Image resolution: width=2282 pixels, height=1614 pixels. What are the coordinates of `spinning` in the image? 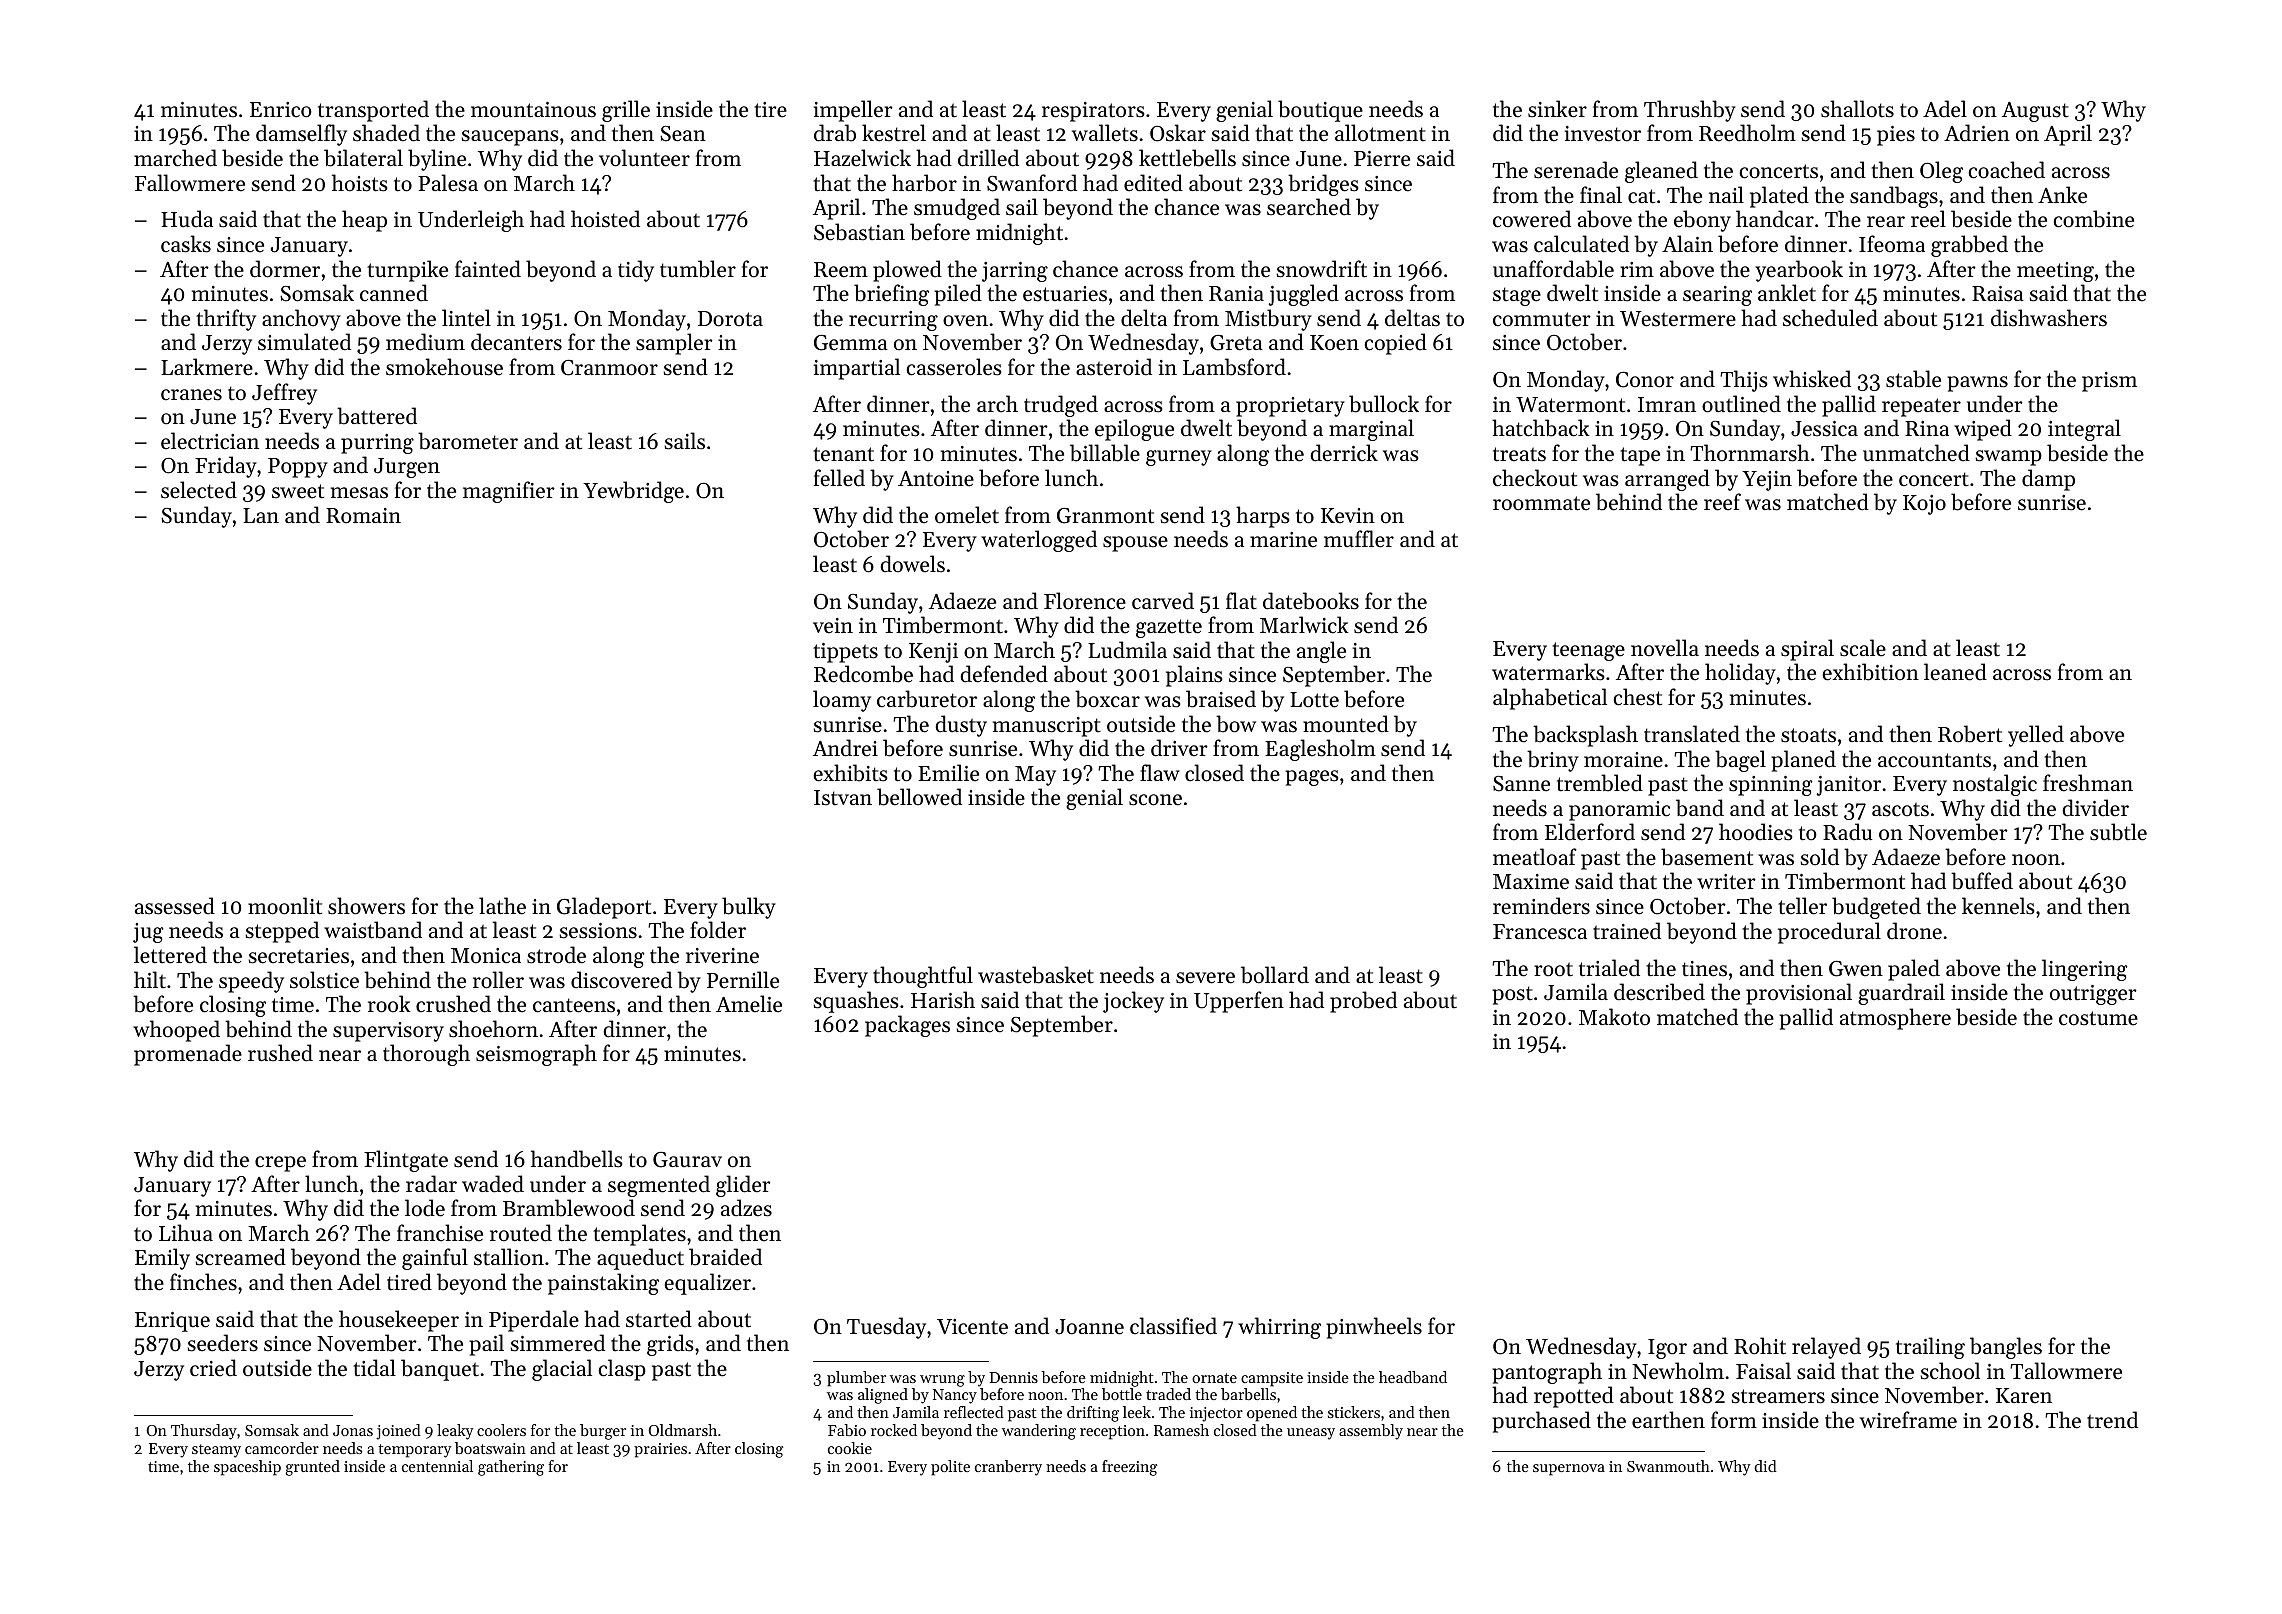 It's located at (1770, 786).
